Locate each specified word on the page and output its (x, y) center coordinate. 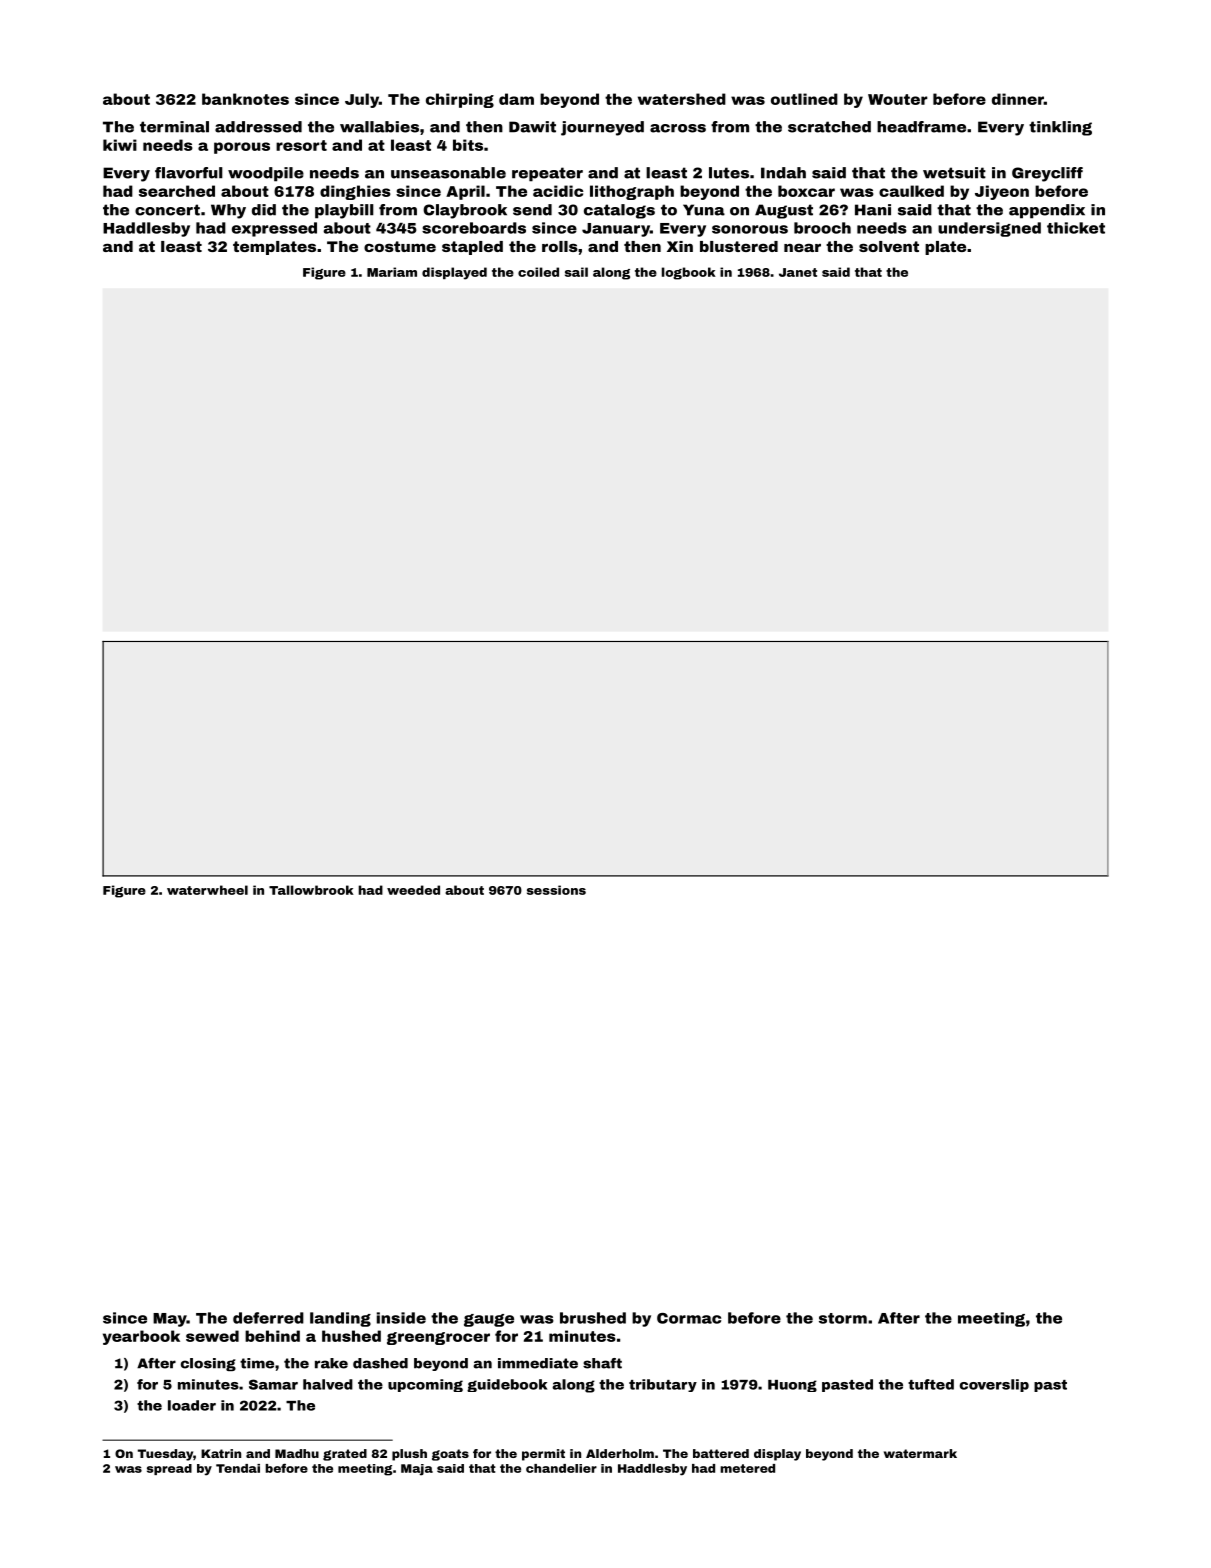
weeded (413, 890)
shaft (602, 1363)
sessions (556, 890)
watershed (682, 99)
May (170, 1320)
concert (167, 210)
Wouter (898, 99)
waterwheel (207, 890)
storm (843, 1318)
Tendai (238, 1468)
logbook (689, 273)
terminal (174, 127)
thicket (1076, 228)
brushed (593, 1318)
